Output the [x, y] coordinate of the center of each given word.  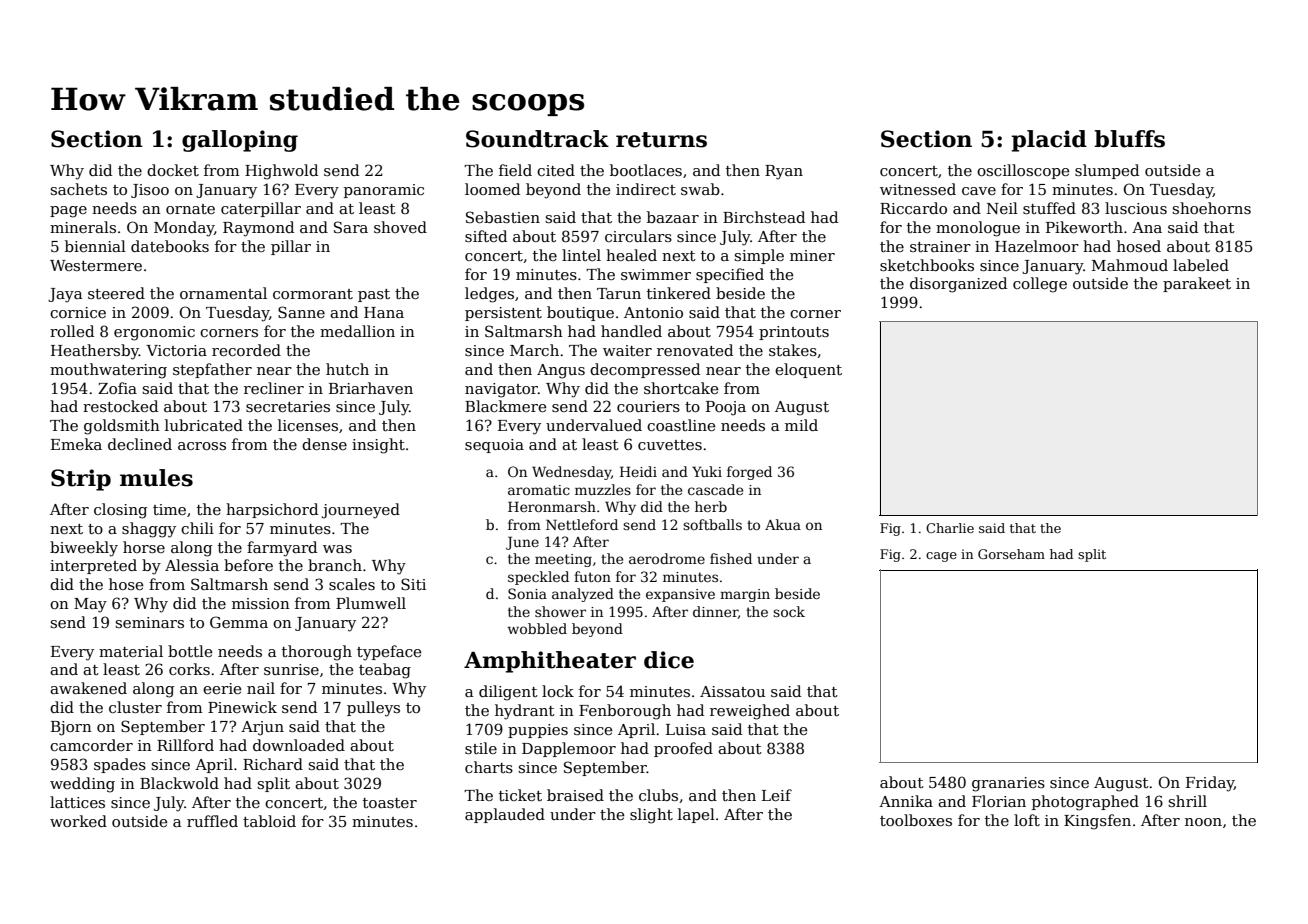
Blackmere [505, 406]
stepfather [212, 370]
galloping [240, 141]
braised [575, 795]
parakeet [1197, 284]
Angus [561, 371]
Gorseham [1011, 554]
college [1040, 285]
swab [700, 189]
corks [189, 669]
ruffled [212, 821]
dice [669, 660]
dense [324, 444]
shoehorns [1211, 208]
